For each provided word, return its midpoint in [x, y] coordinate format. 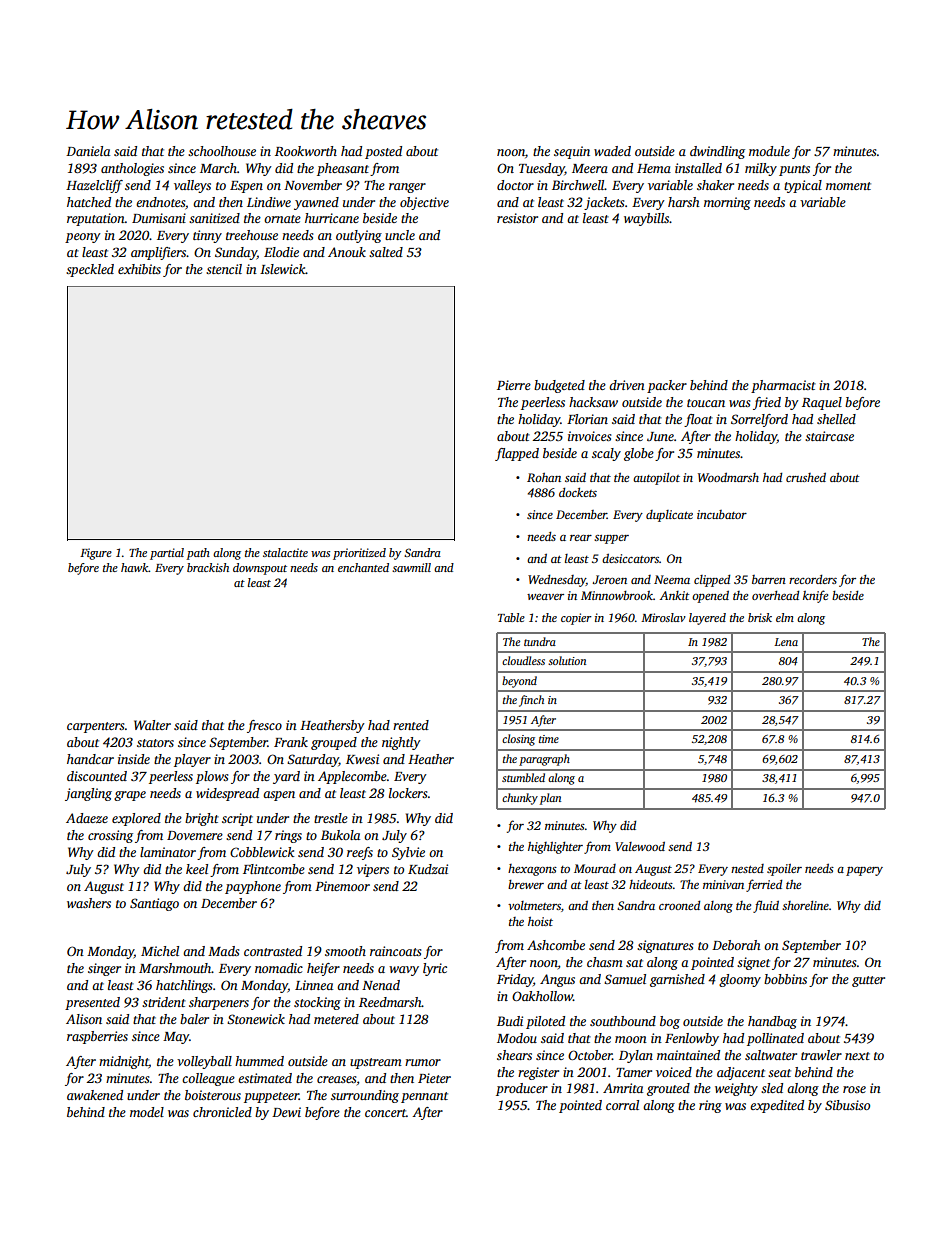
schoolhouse [222, 151]
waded [612, 151]
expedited [777, 1106]
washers [89, 903]
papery [864, 871]
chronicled [222, 1112]
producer [522, 1089]
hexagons [532, 870]
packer [667, 386]
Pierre [514, 385]
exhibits [139, 269]
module [769, 151]
